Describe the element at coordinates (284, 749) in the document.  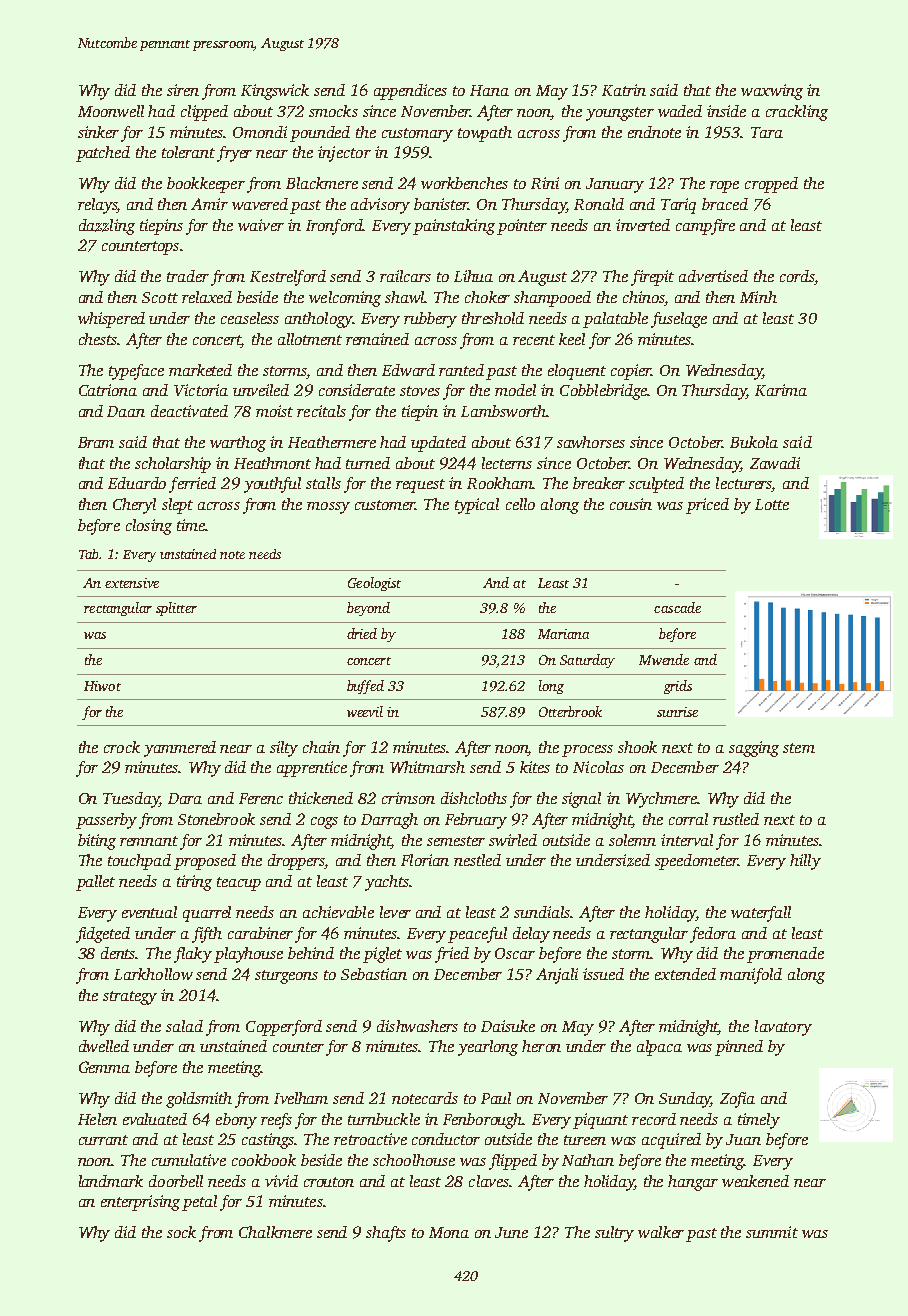
I see `silty` at that location.
